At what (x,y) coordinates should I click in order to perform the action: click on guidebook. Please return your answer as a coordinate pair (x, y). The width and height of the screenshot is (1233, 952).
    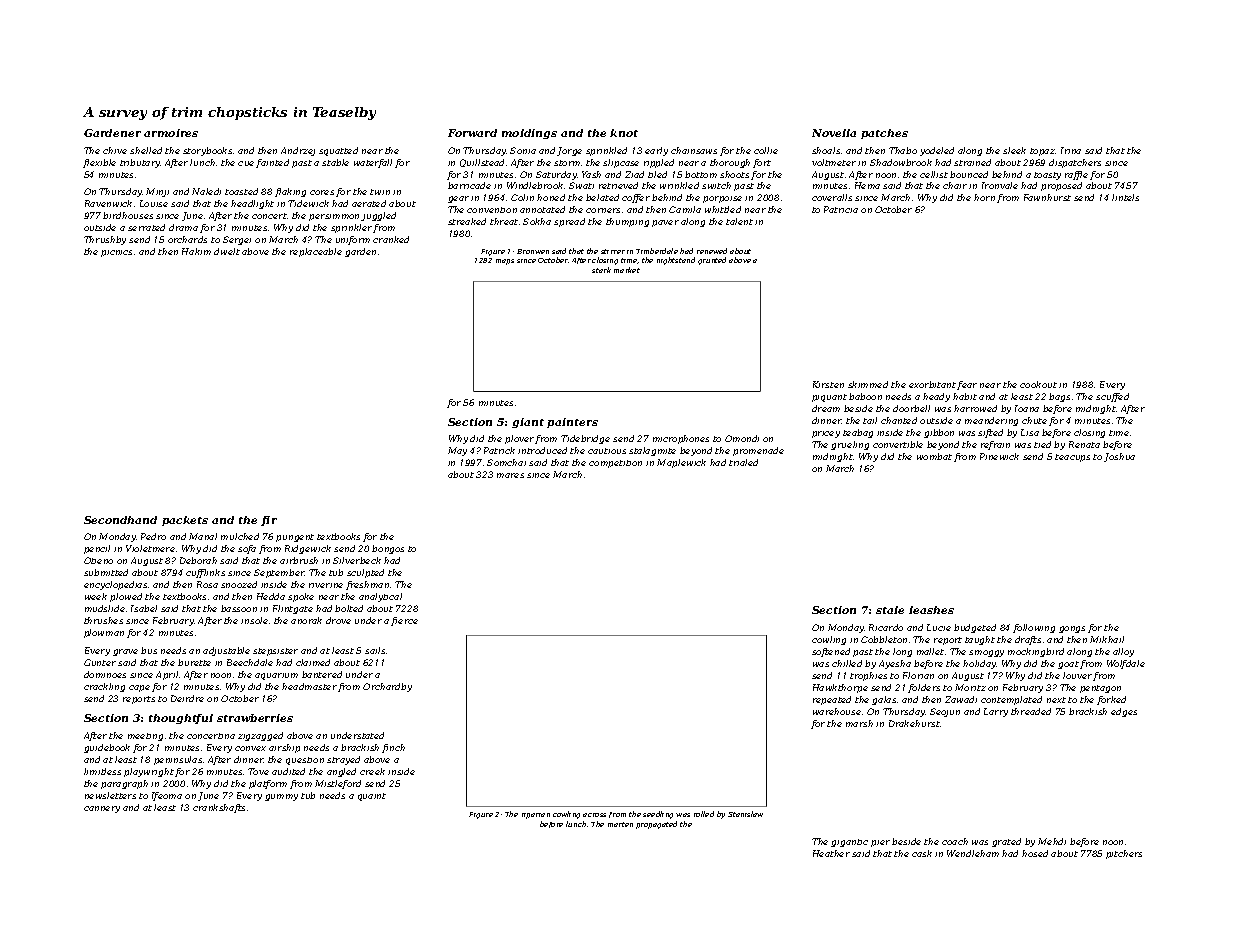
    Looking at the image, I should click on (107, 748).
